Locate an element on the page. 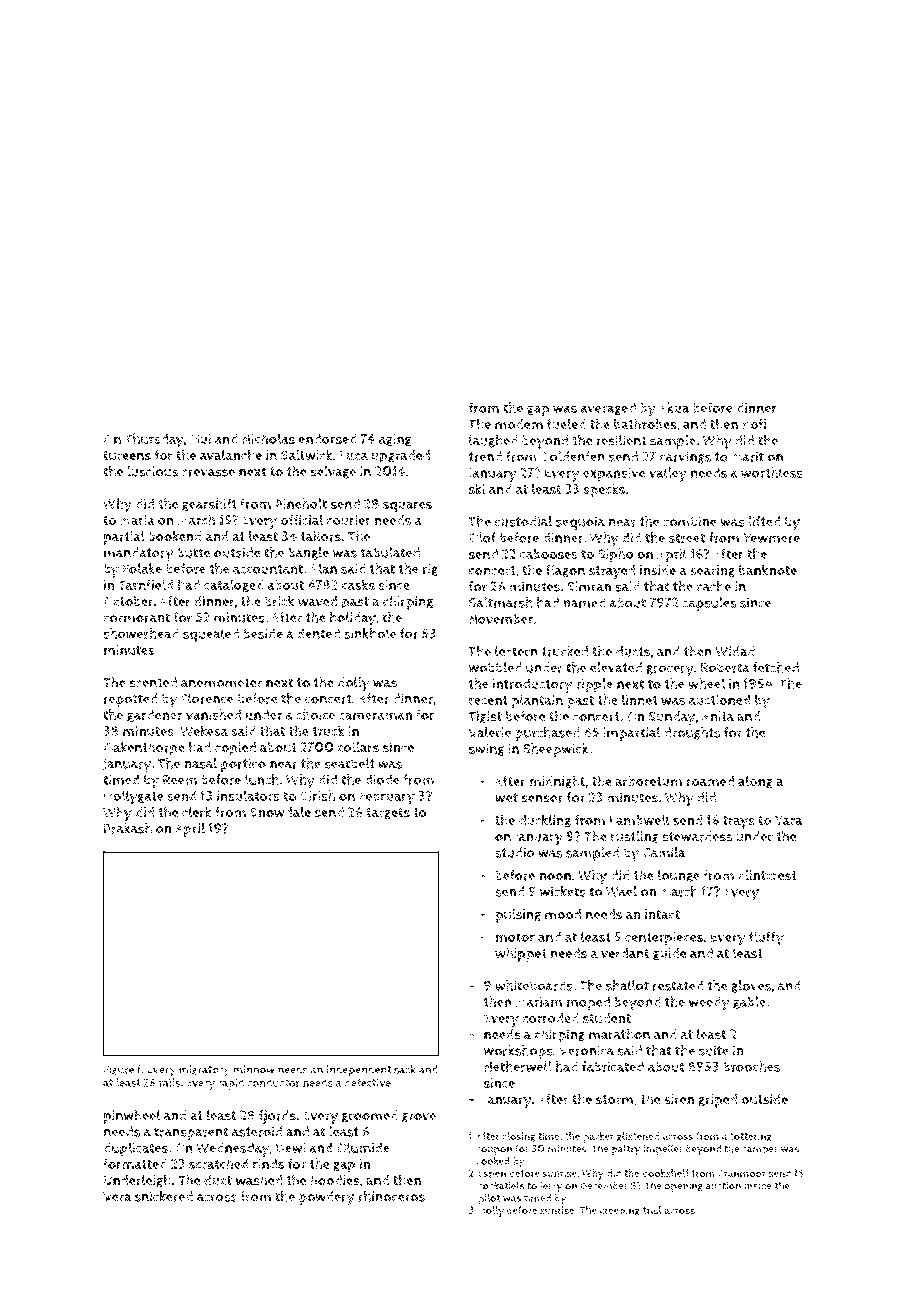 The image size is (908, 1316). Jerry is located at coordinates (551, 1187).
